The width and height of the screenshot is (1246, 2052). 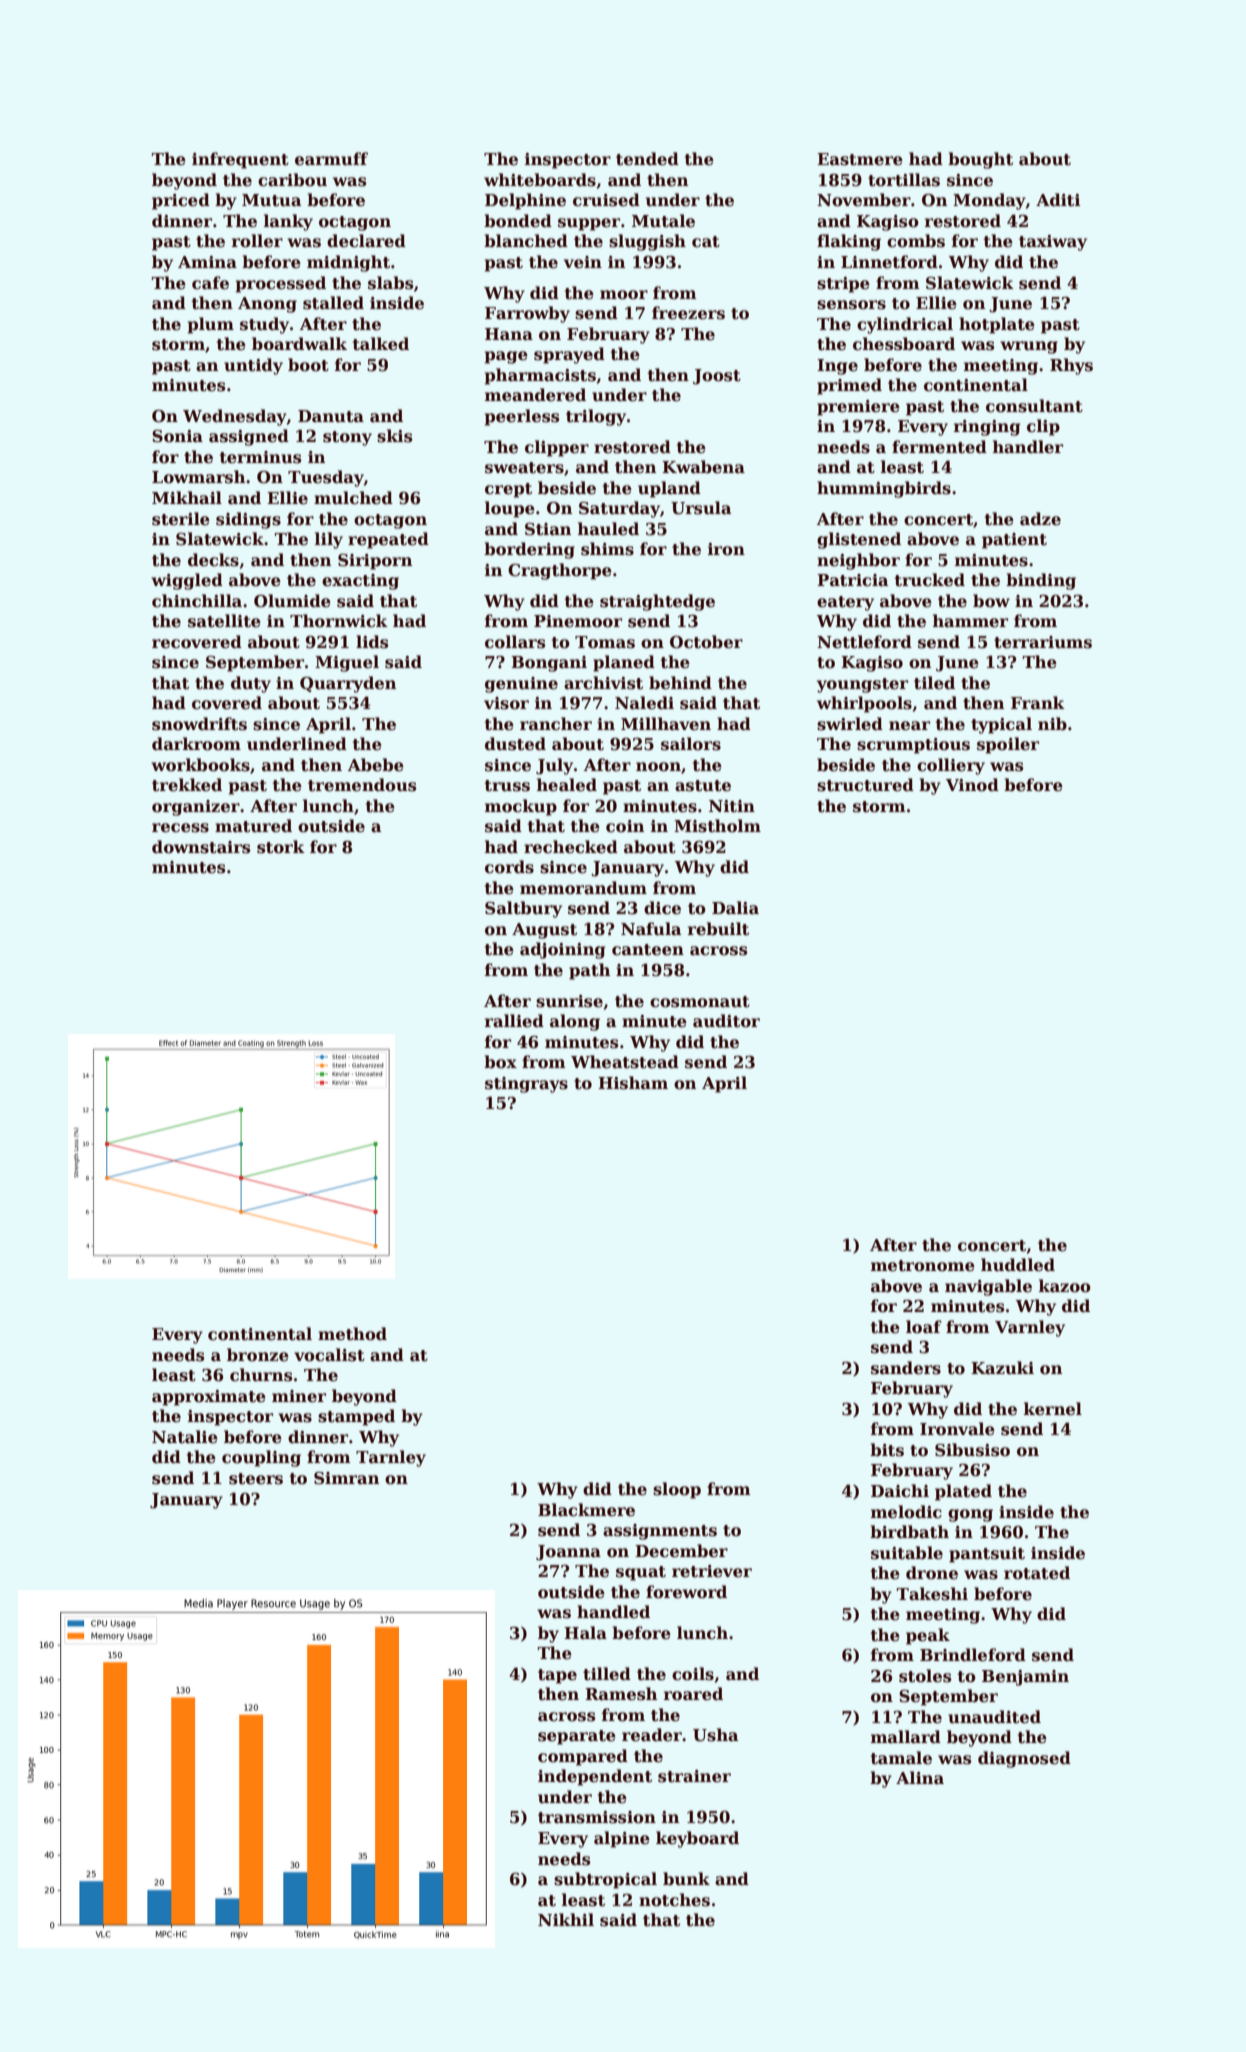 I want to click on Joanna, so click(x=568, y=1553).
